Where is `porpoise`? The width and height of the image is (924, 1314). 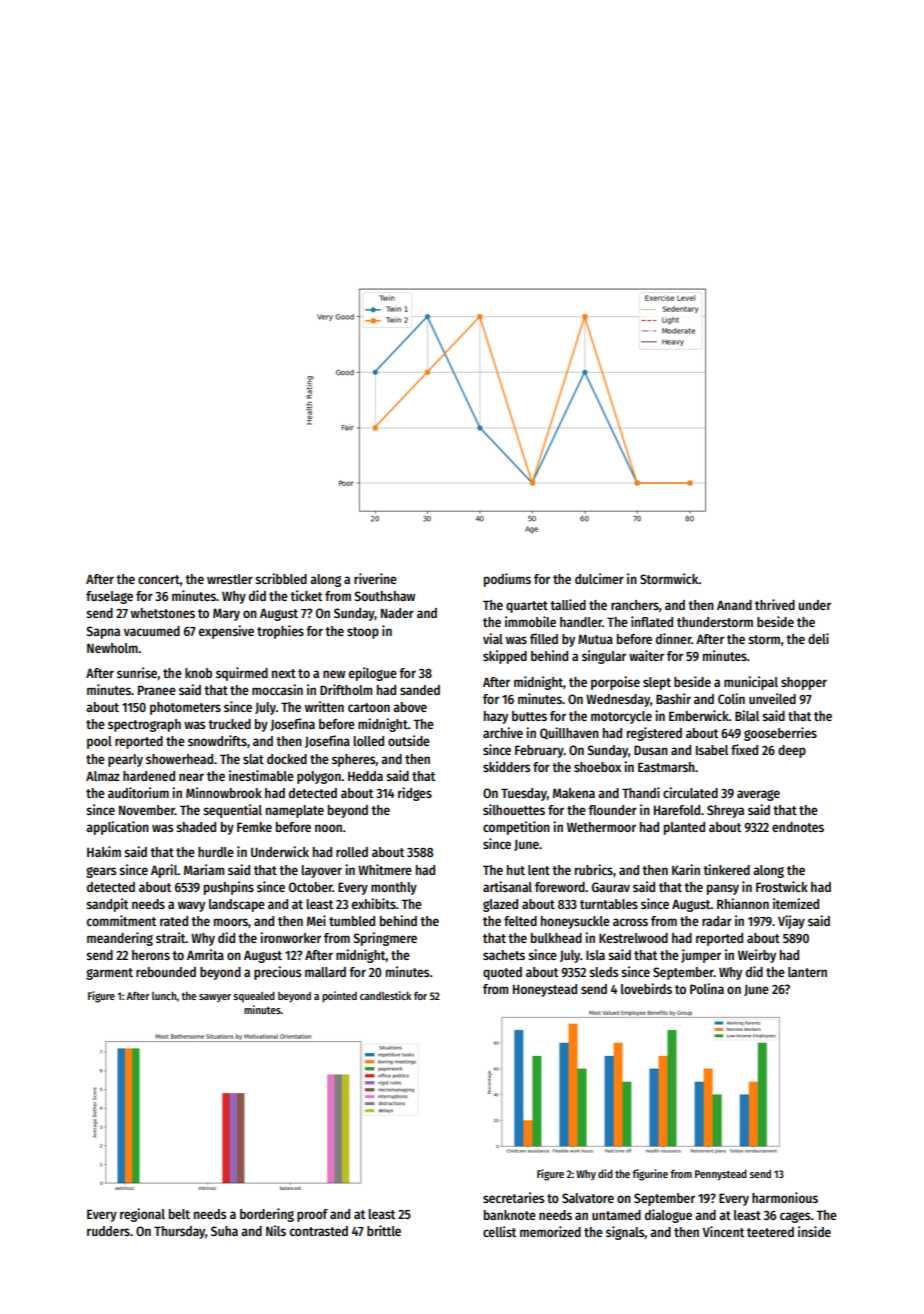
porpoise is located at coordinates (615, 683).
